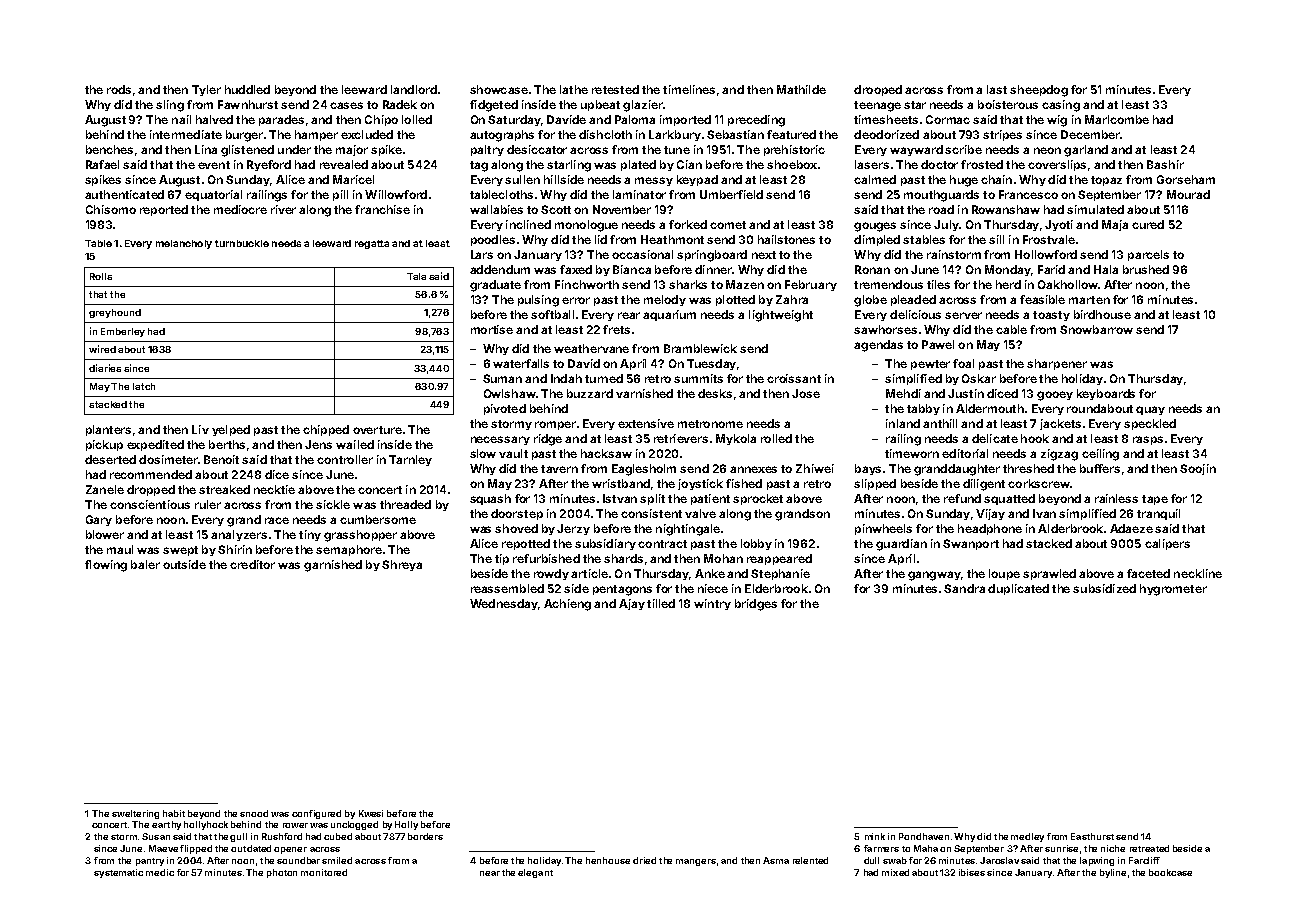 The width and height of the screenshot is (1308, 924). I want to click on tilled, so click(661, 603).
